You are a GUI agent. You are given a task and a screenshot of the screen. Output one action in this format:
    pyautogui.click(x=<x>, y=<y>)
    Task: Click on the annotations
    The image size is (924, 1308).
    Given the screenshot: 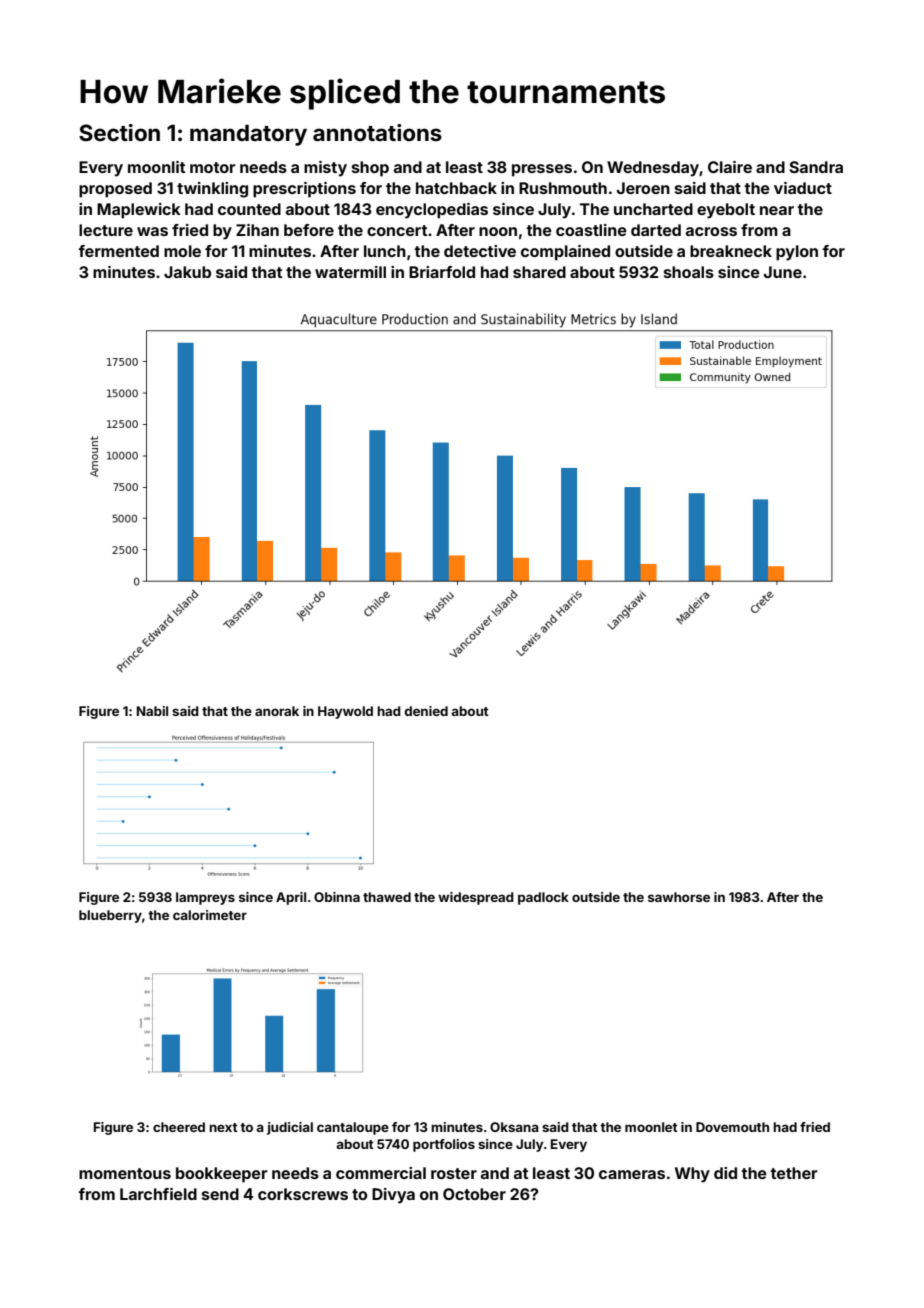 What is the action you would take?
    pyautogui.click(x=377, y=132)
